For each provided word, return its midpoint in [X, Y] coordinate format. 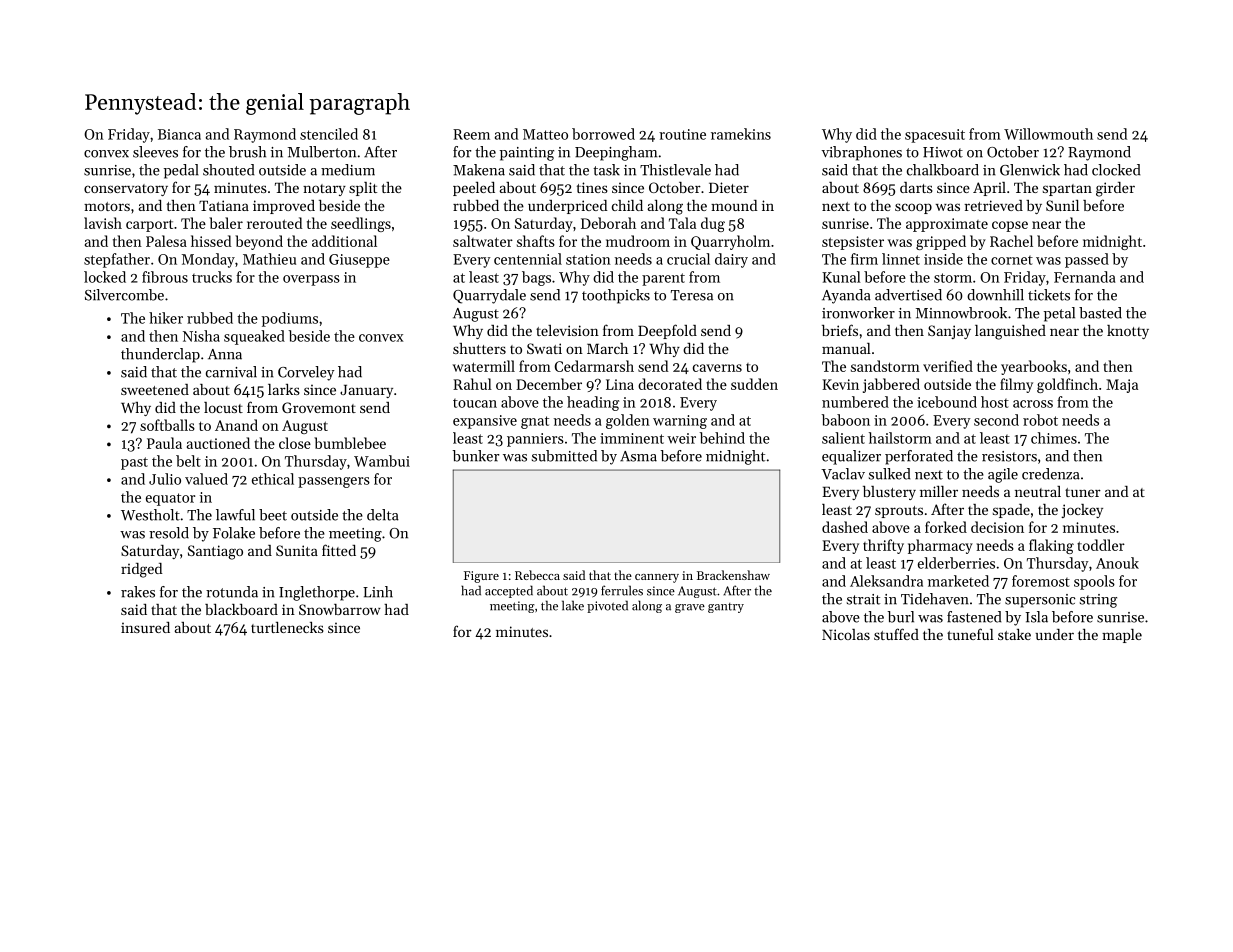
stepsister [853, 243]
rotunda [232, 592]
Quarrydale [489, 296]
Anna [225, 354]
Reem [471, 134]
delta [383, 515]
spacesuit [935, 136]
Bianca [179, 134]
